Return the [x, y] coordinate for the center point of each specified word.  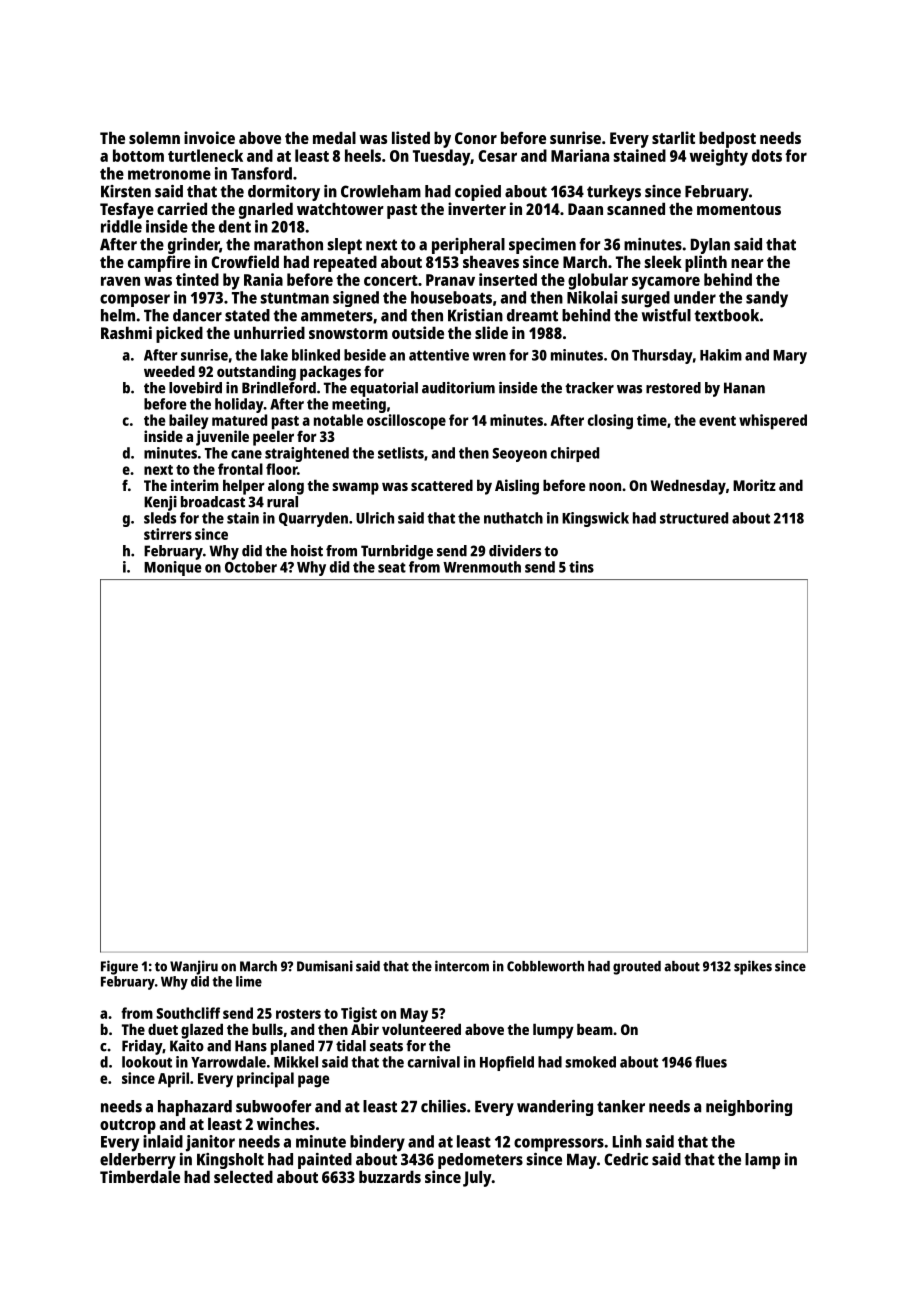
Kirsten [126, 191]
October [251, 567]
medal [334, 137]
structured [694, 518]
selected [243, 1176]
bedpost [727, 139]
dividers [515, 551]
